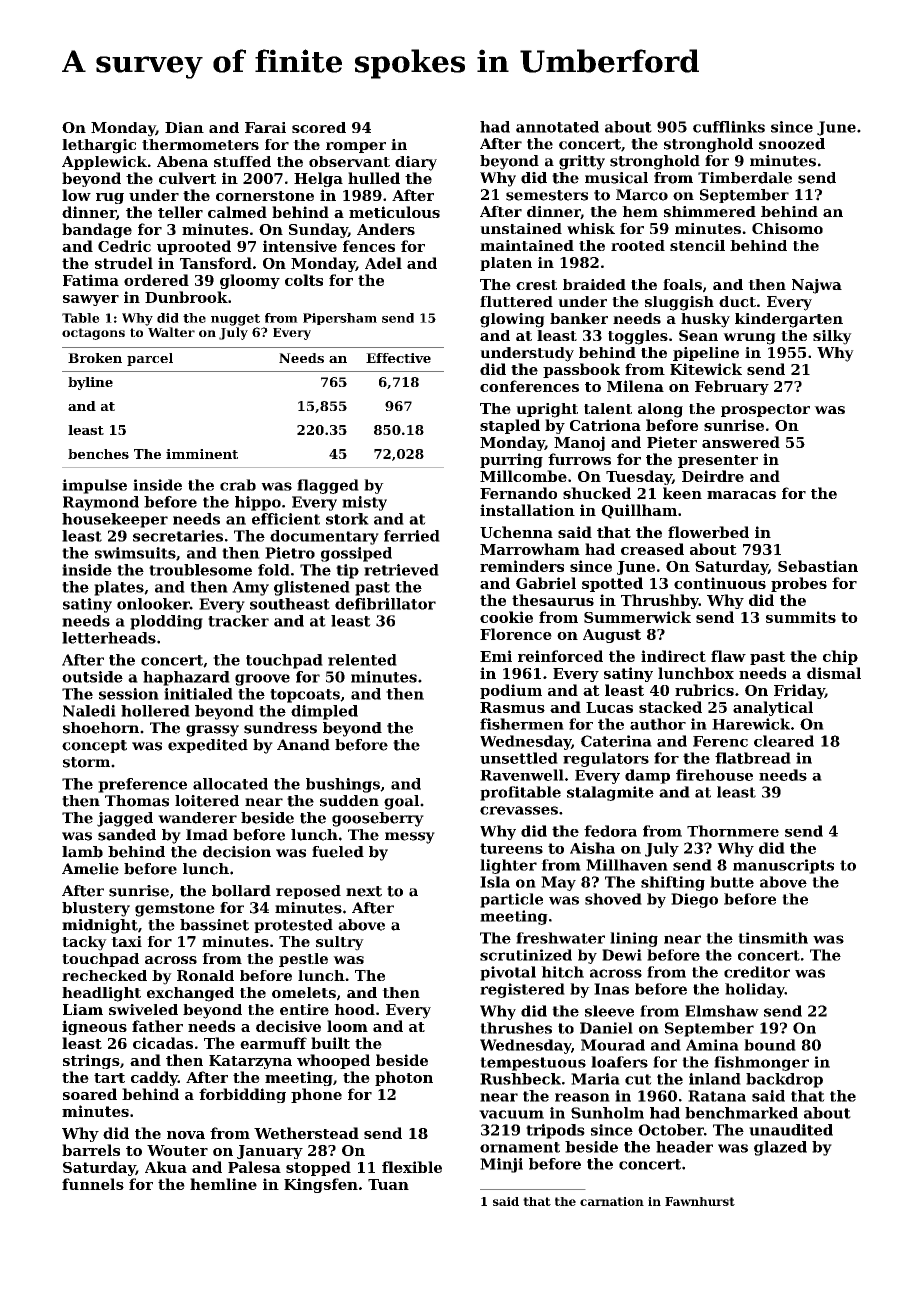 This document has height=1308, width=924. What do you see at coordinates (163, 1043) in the document?
I see `cicadas` at bounding box center [163, 1043].
